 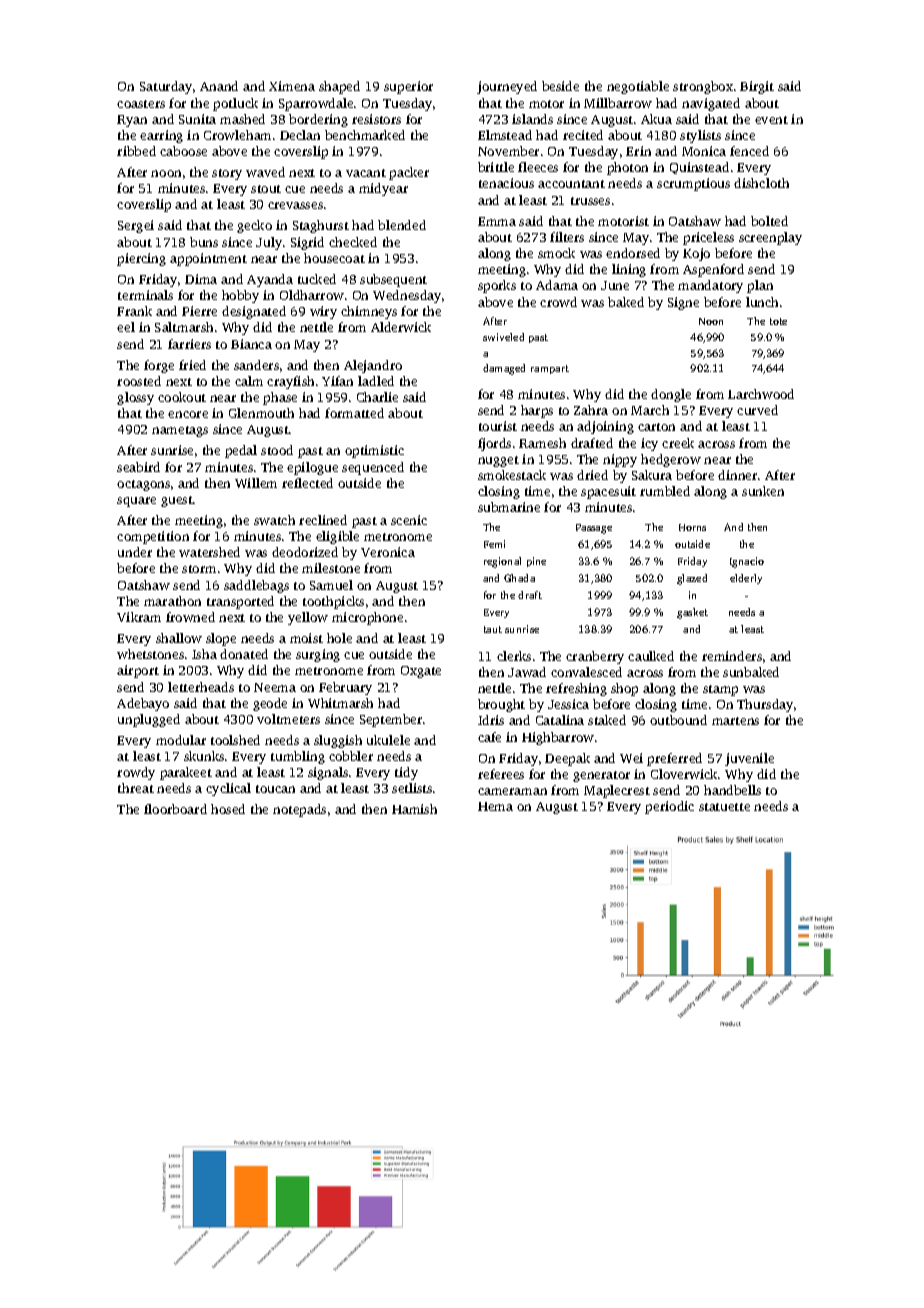 I want to click on octagons, so click(x=143, y=485).
